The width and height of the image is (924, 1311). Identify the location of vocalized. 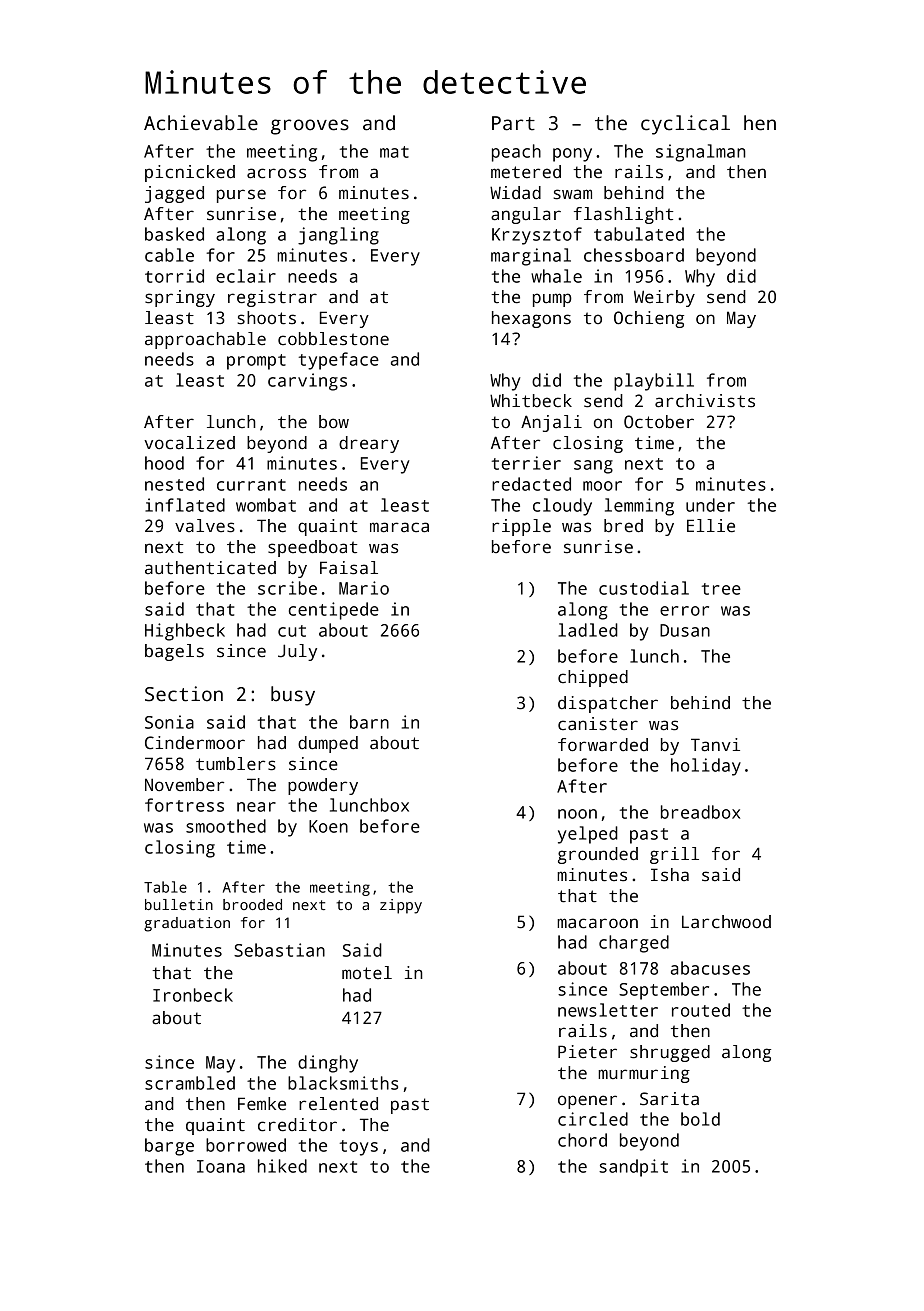
(189, 443).
